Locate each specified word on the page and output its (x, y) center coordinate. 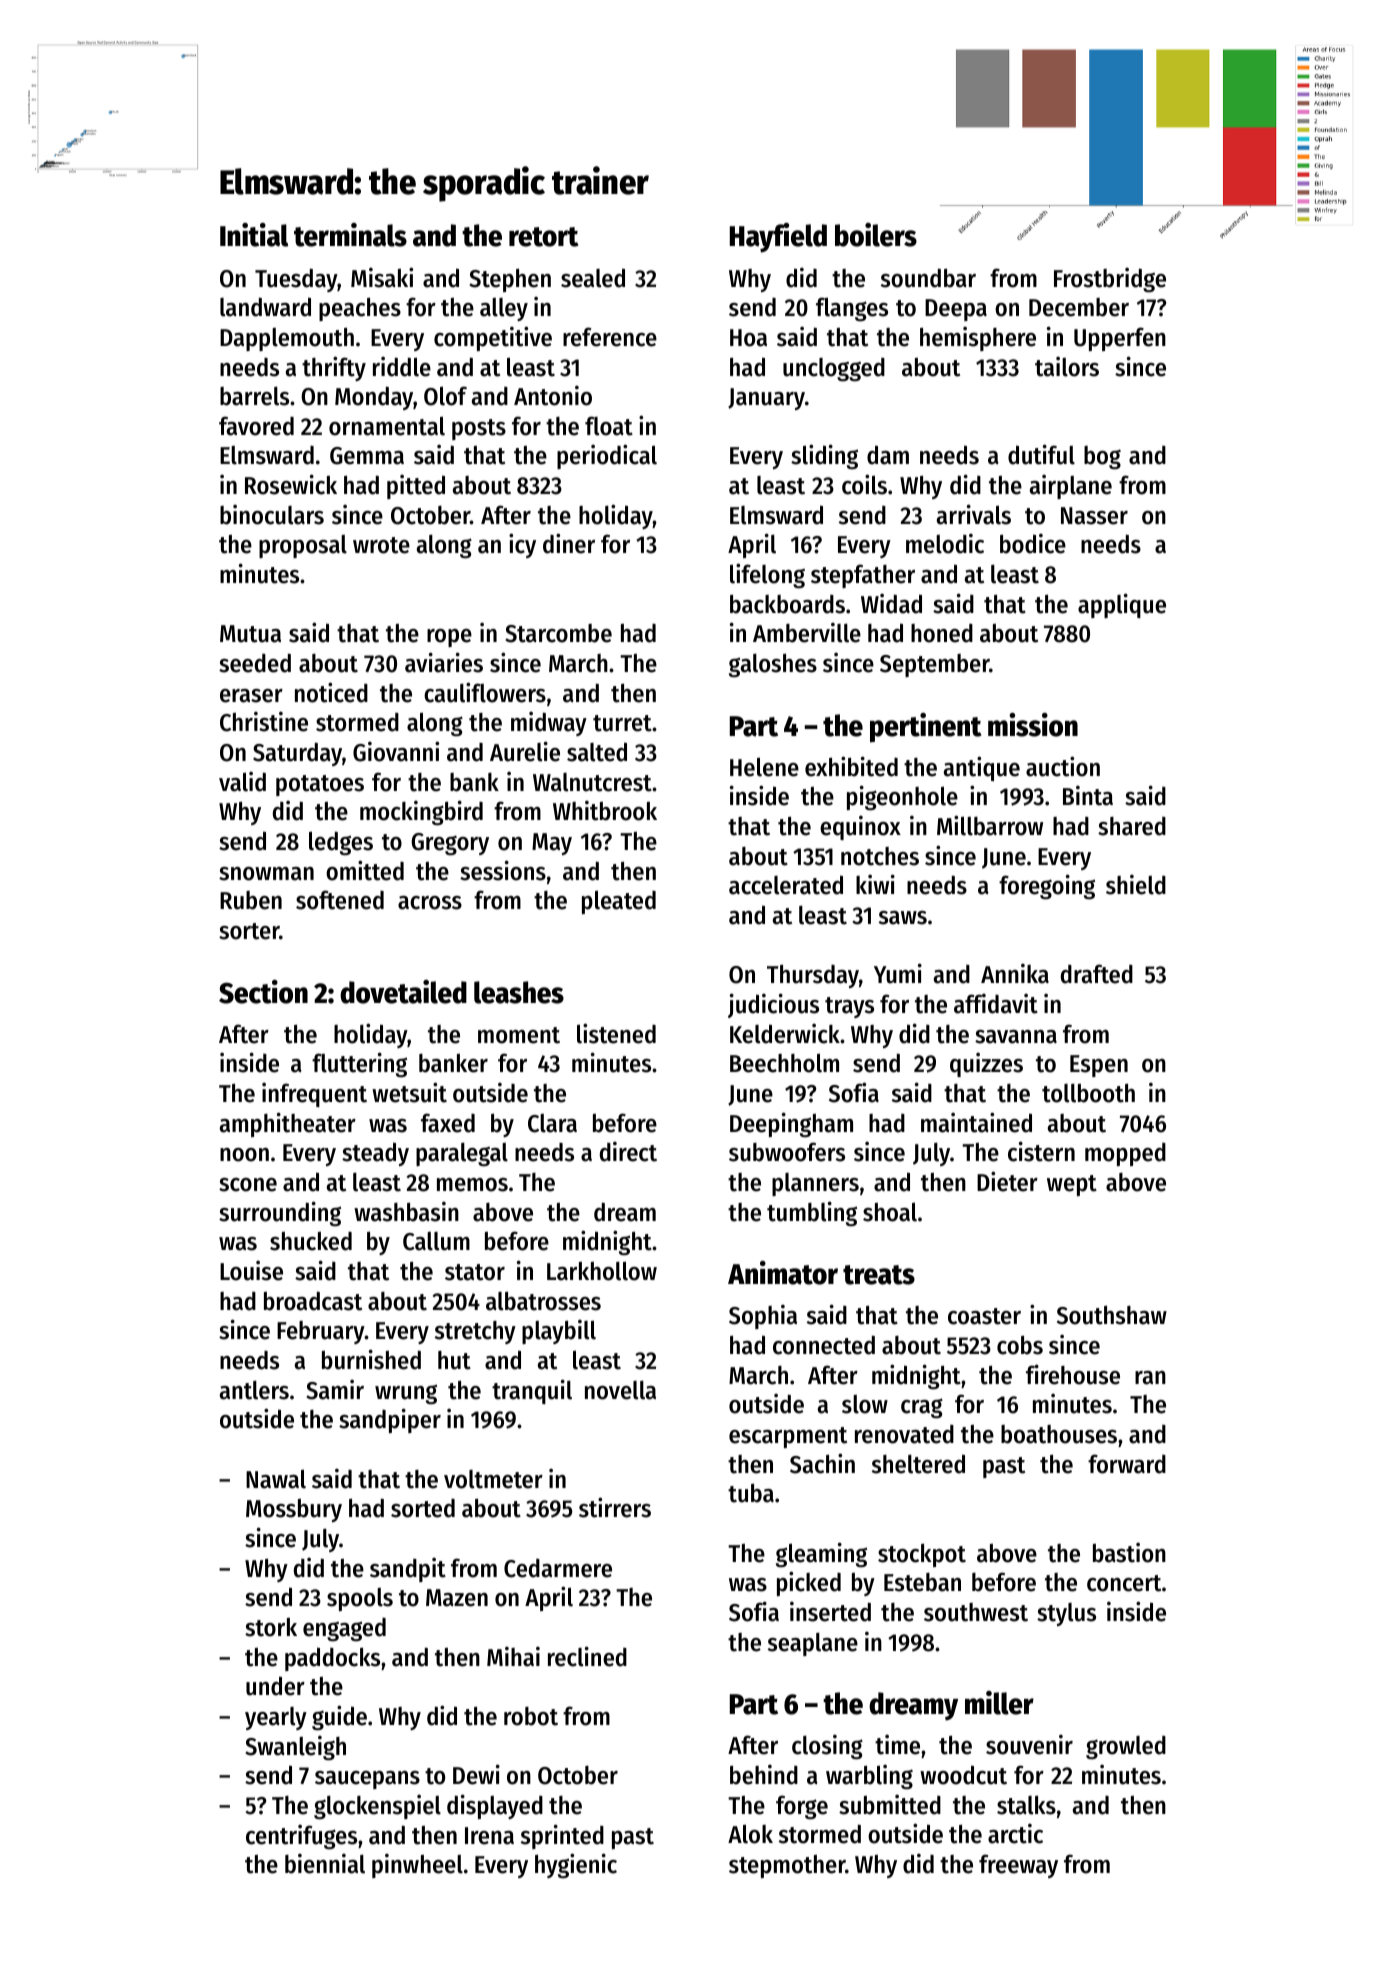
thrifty (334, 368)
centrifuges (301, 1837)
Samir (335, 1389)
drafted (1097, 974)
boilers (876, 235)
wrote (381, 545)
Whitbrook (605, 810)
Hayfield (778, 238)
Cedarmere (558, 1568)
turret (622, 723)
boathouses (1059, 1434)
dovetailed (403, 992)
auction (1063, 766)
